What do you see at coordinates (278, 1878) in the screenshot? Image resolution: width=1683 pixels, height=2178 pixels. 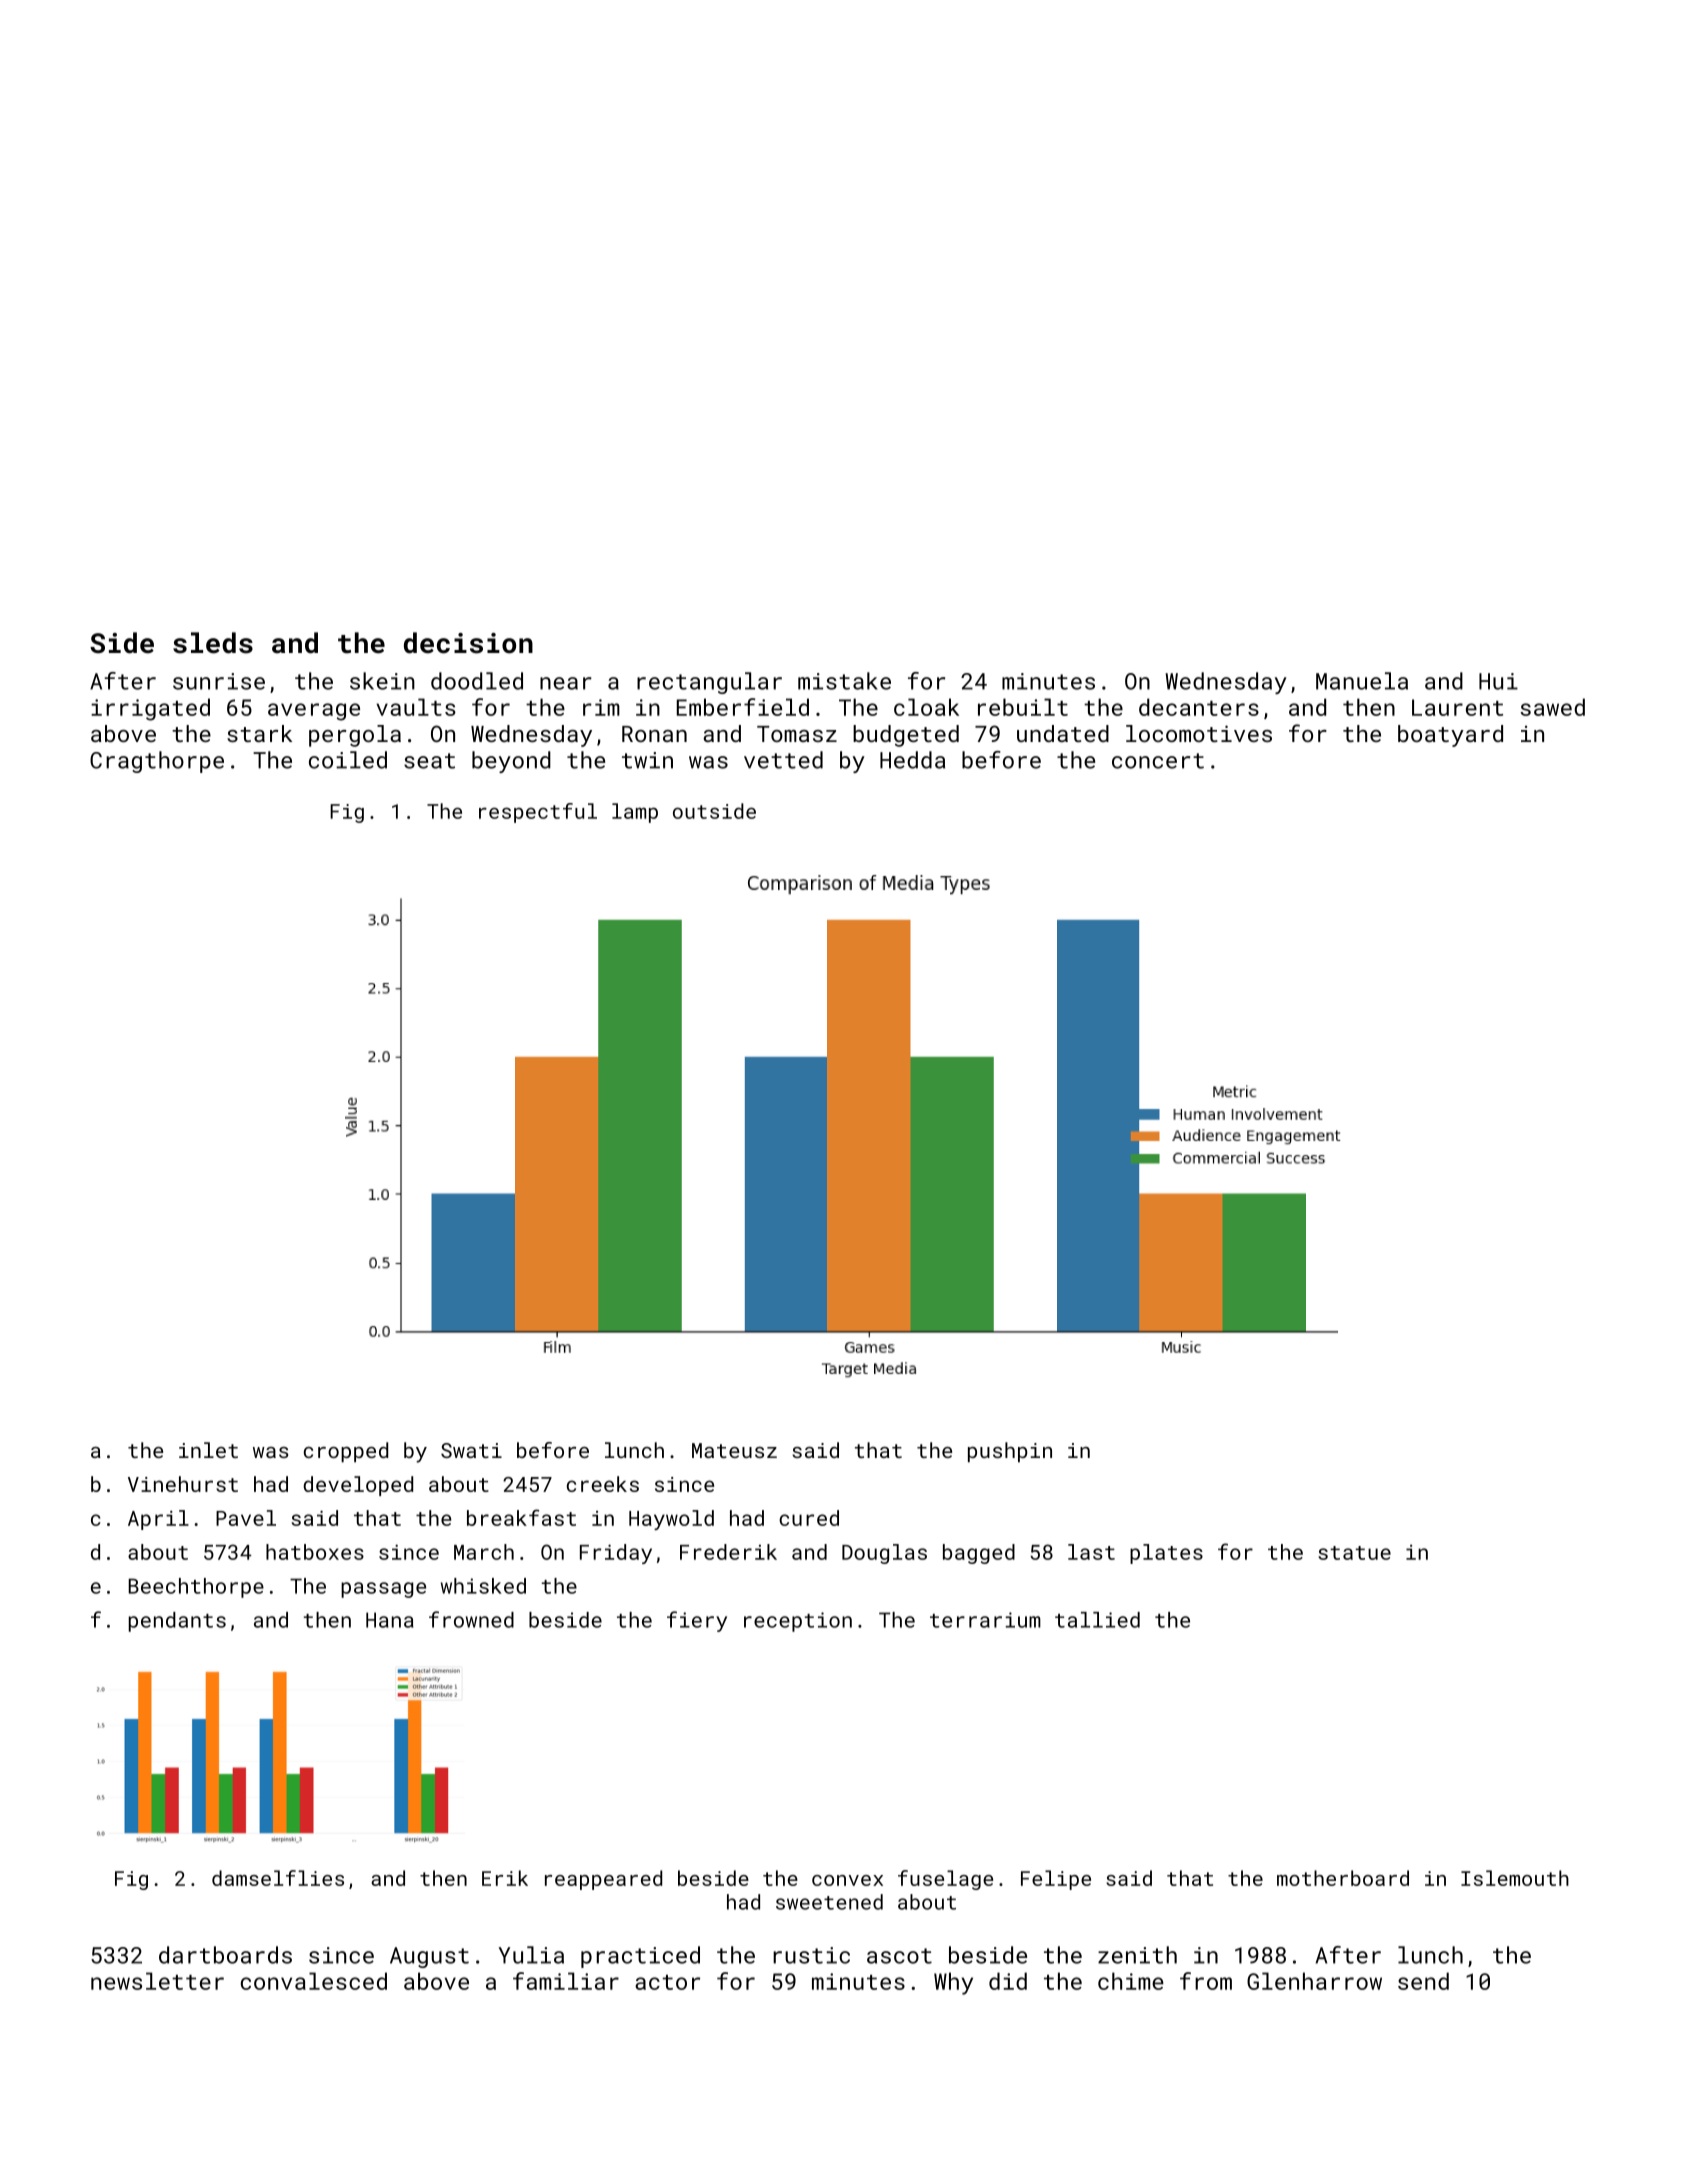 I see `damselflies` at bounding box center [278, 1878].
